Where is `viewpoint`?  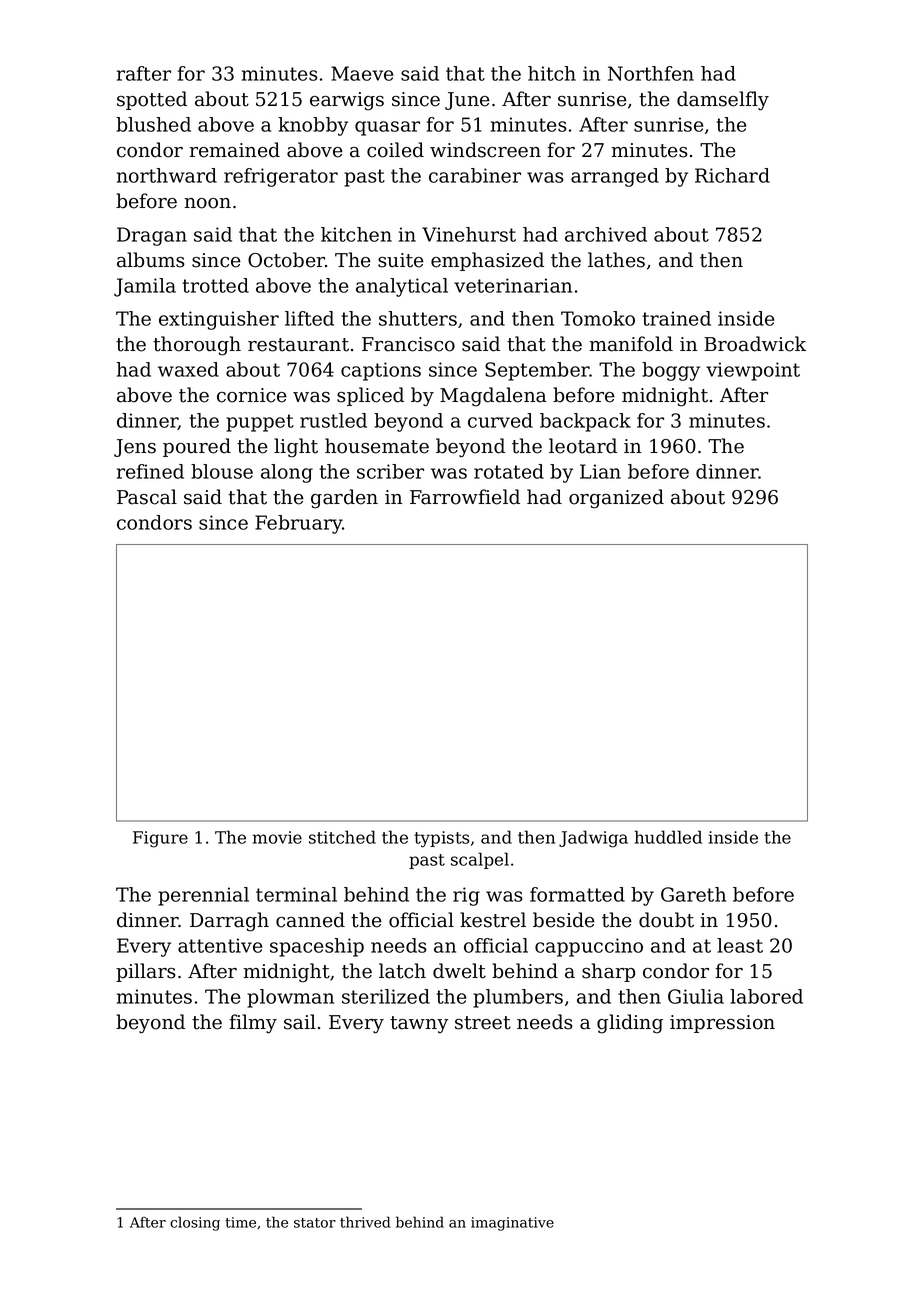
viewpoint is located at coordinates (753, 371).
